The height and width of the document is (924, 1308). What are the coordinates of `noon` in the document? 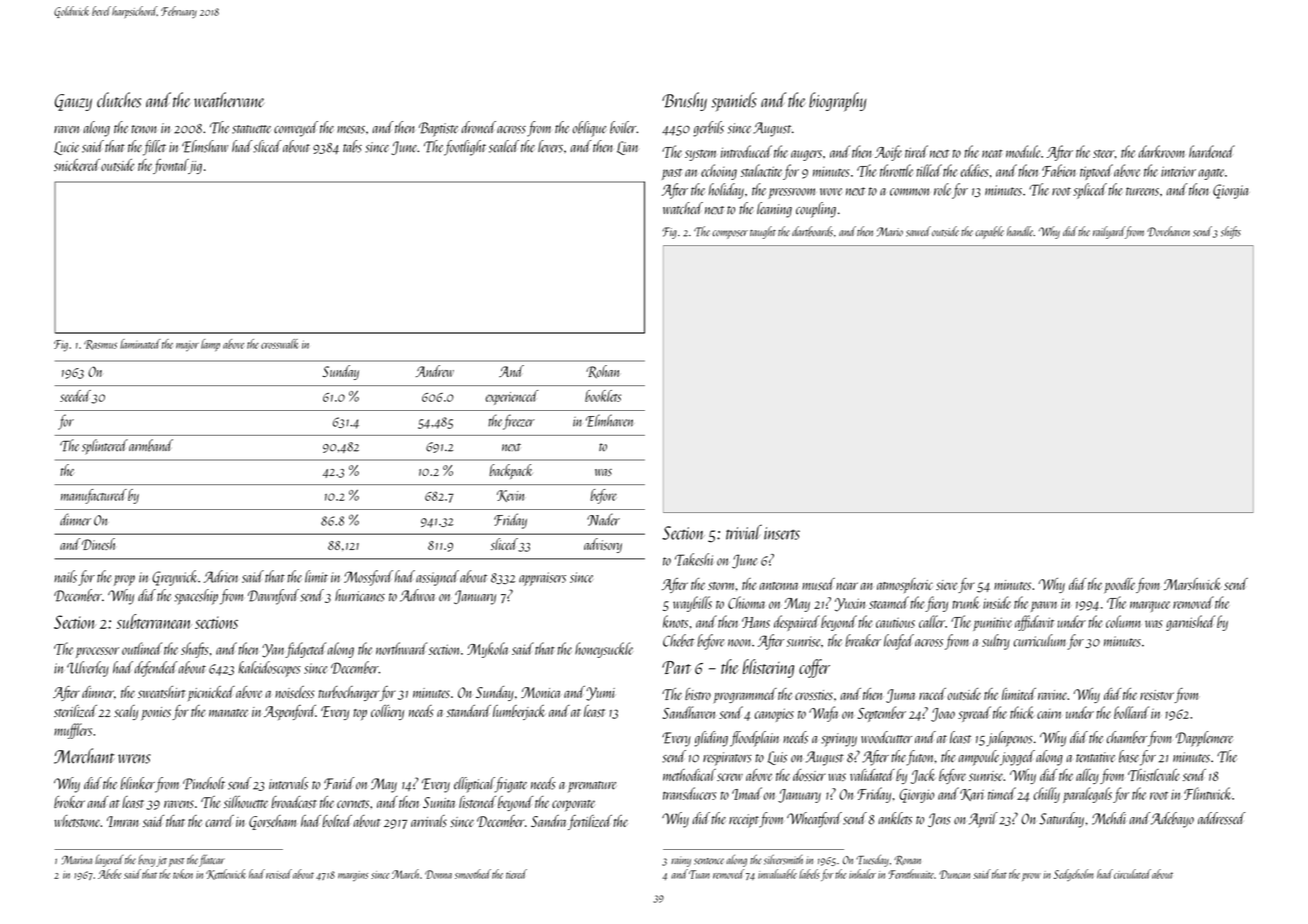 It's located at (740, 643).
